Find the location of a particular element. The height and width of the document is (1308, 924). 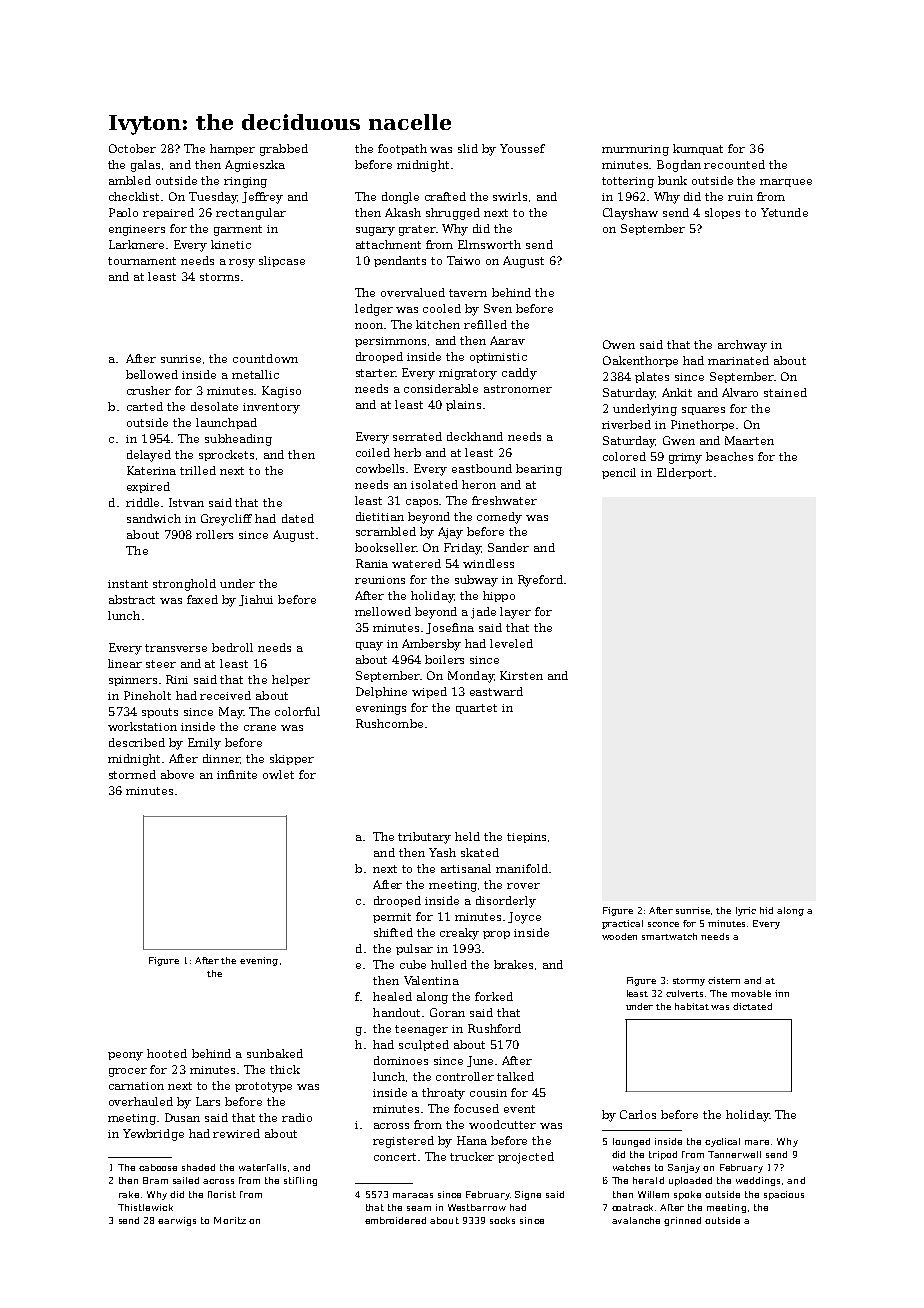

kumquat is located at coordinates (698, 149).
